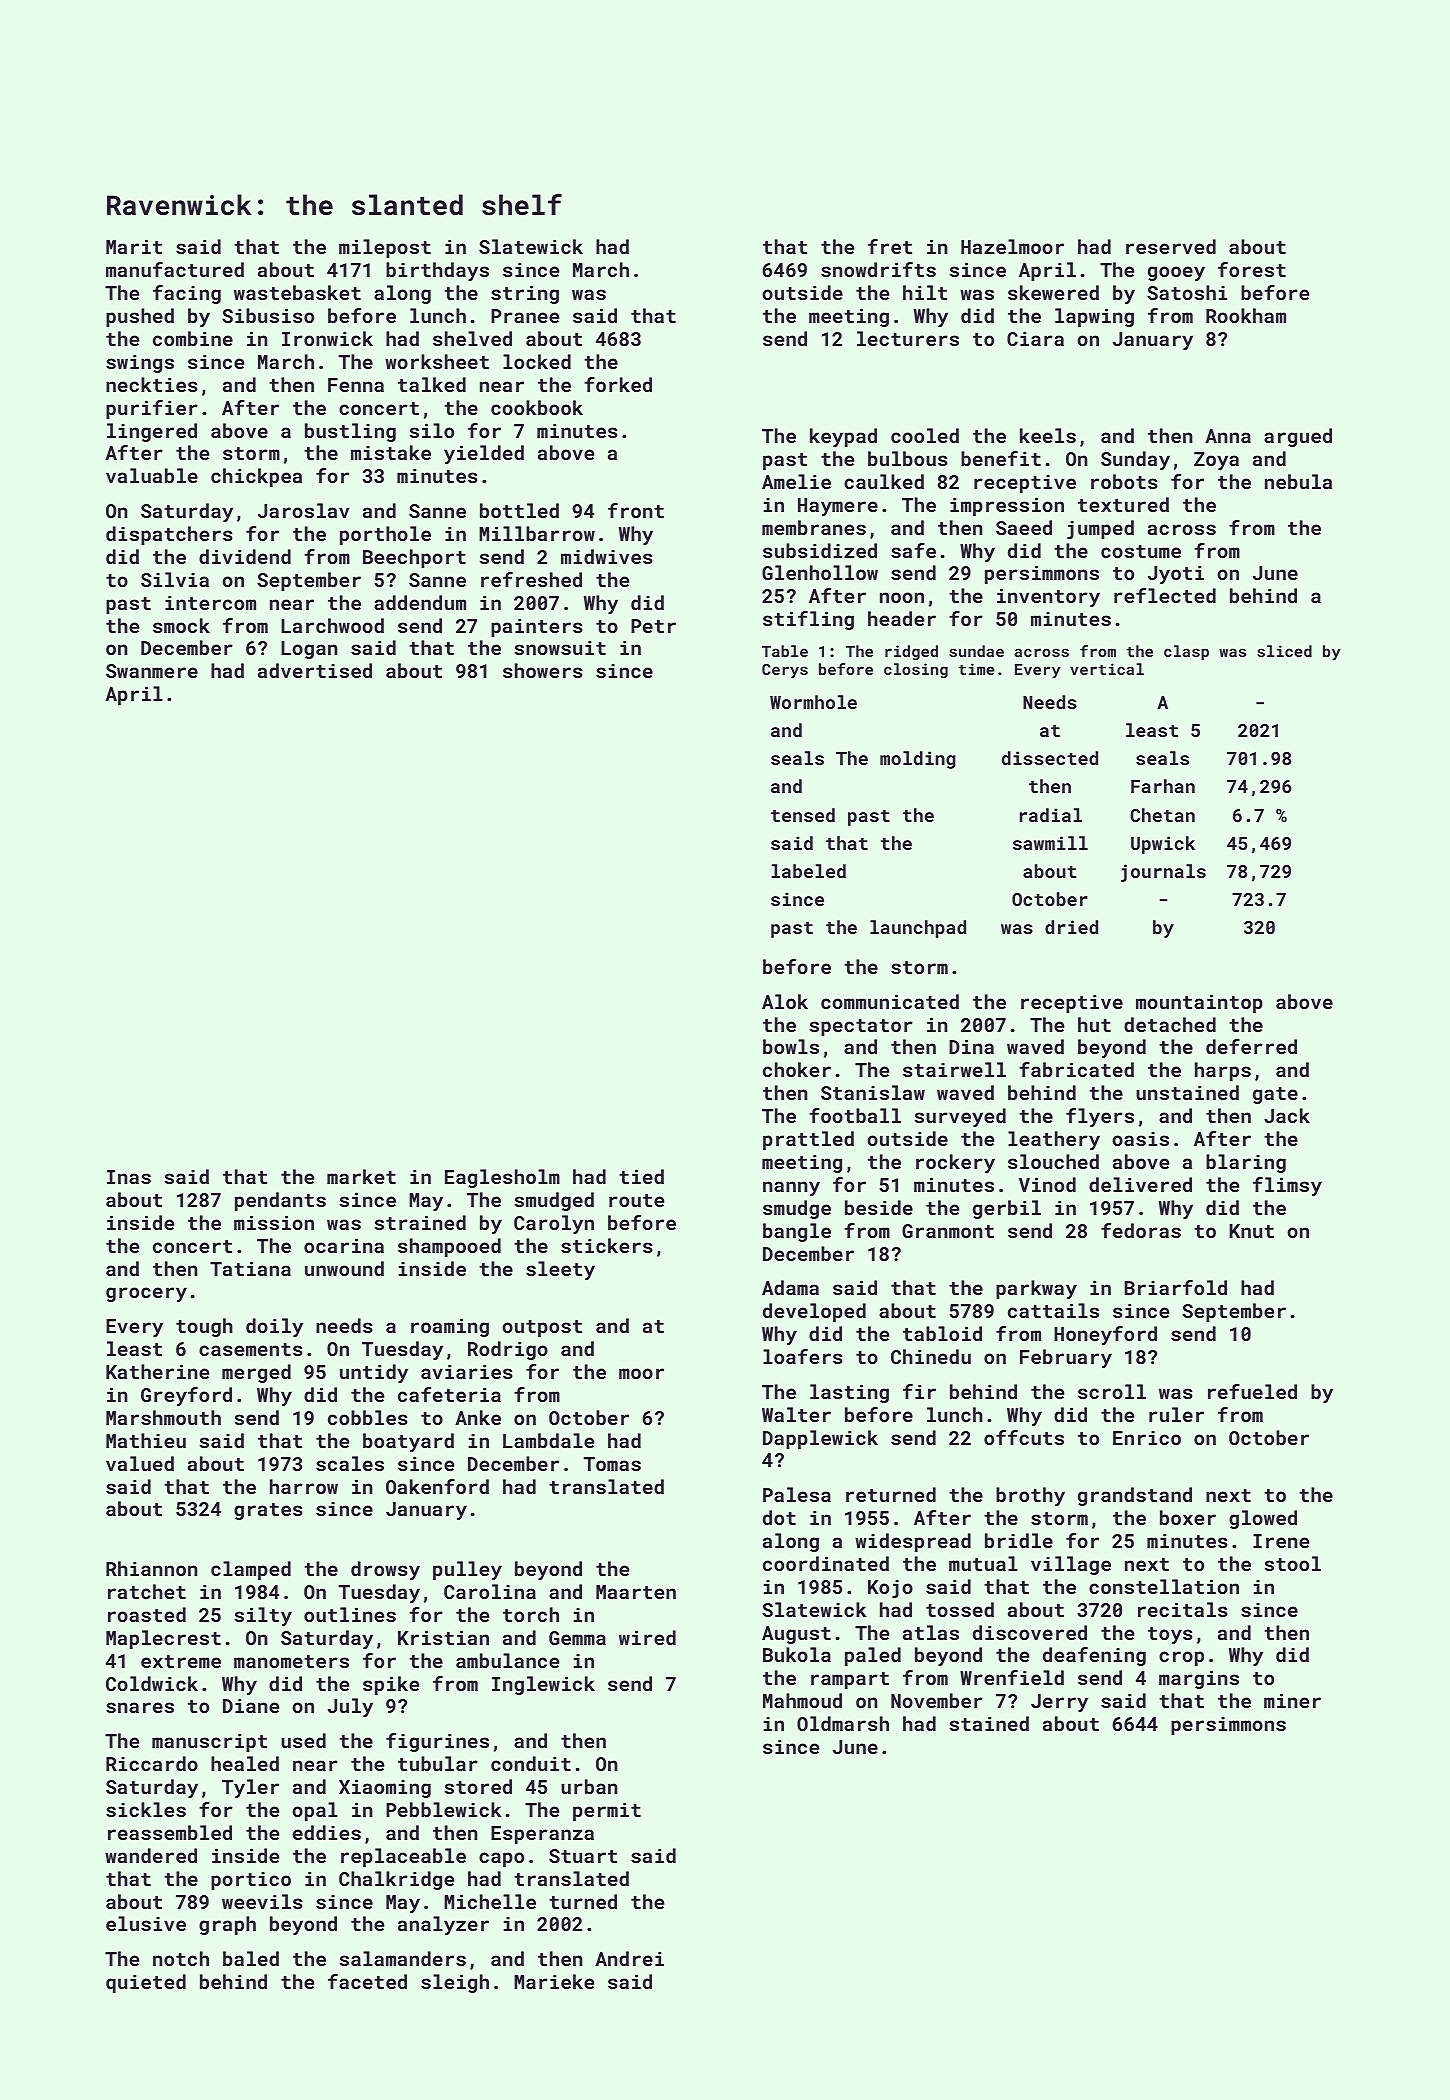  What do you see at coordinates (291, 1661) in the screenshot?
I see `manometers` at bounding box center [291, 1661].
